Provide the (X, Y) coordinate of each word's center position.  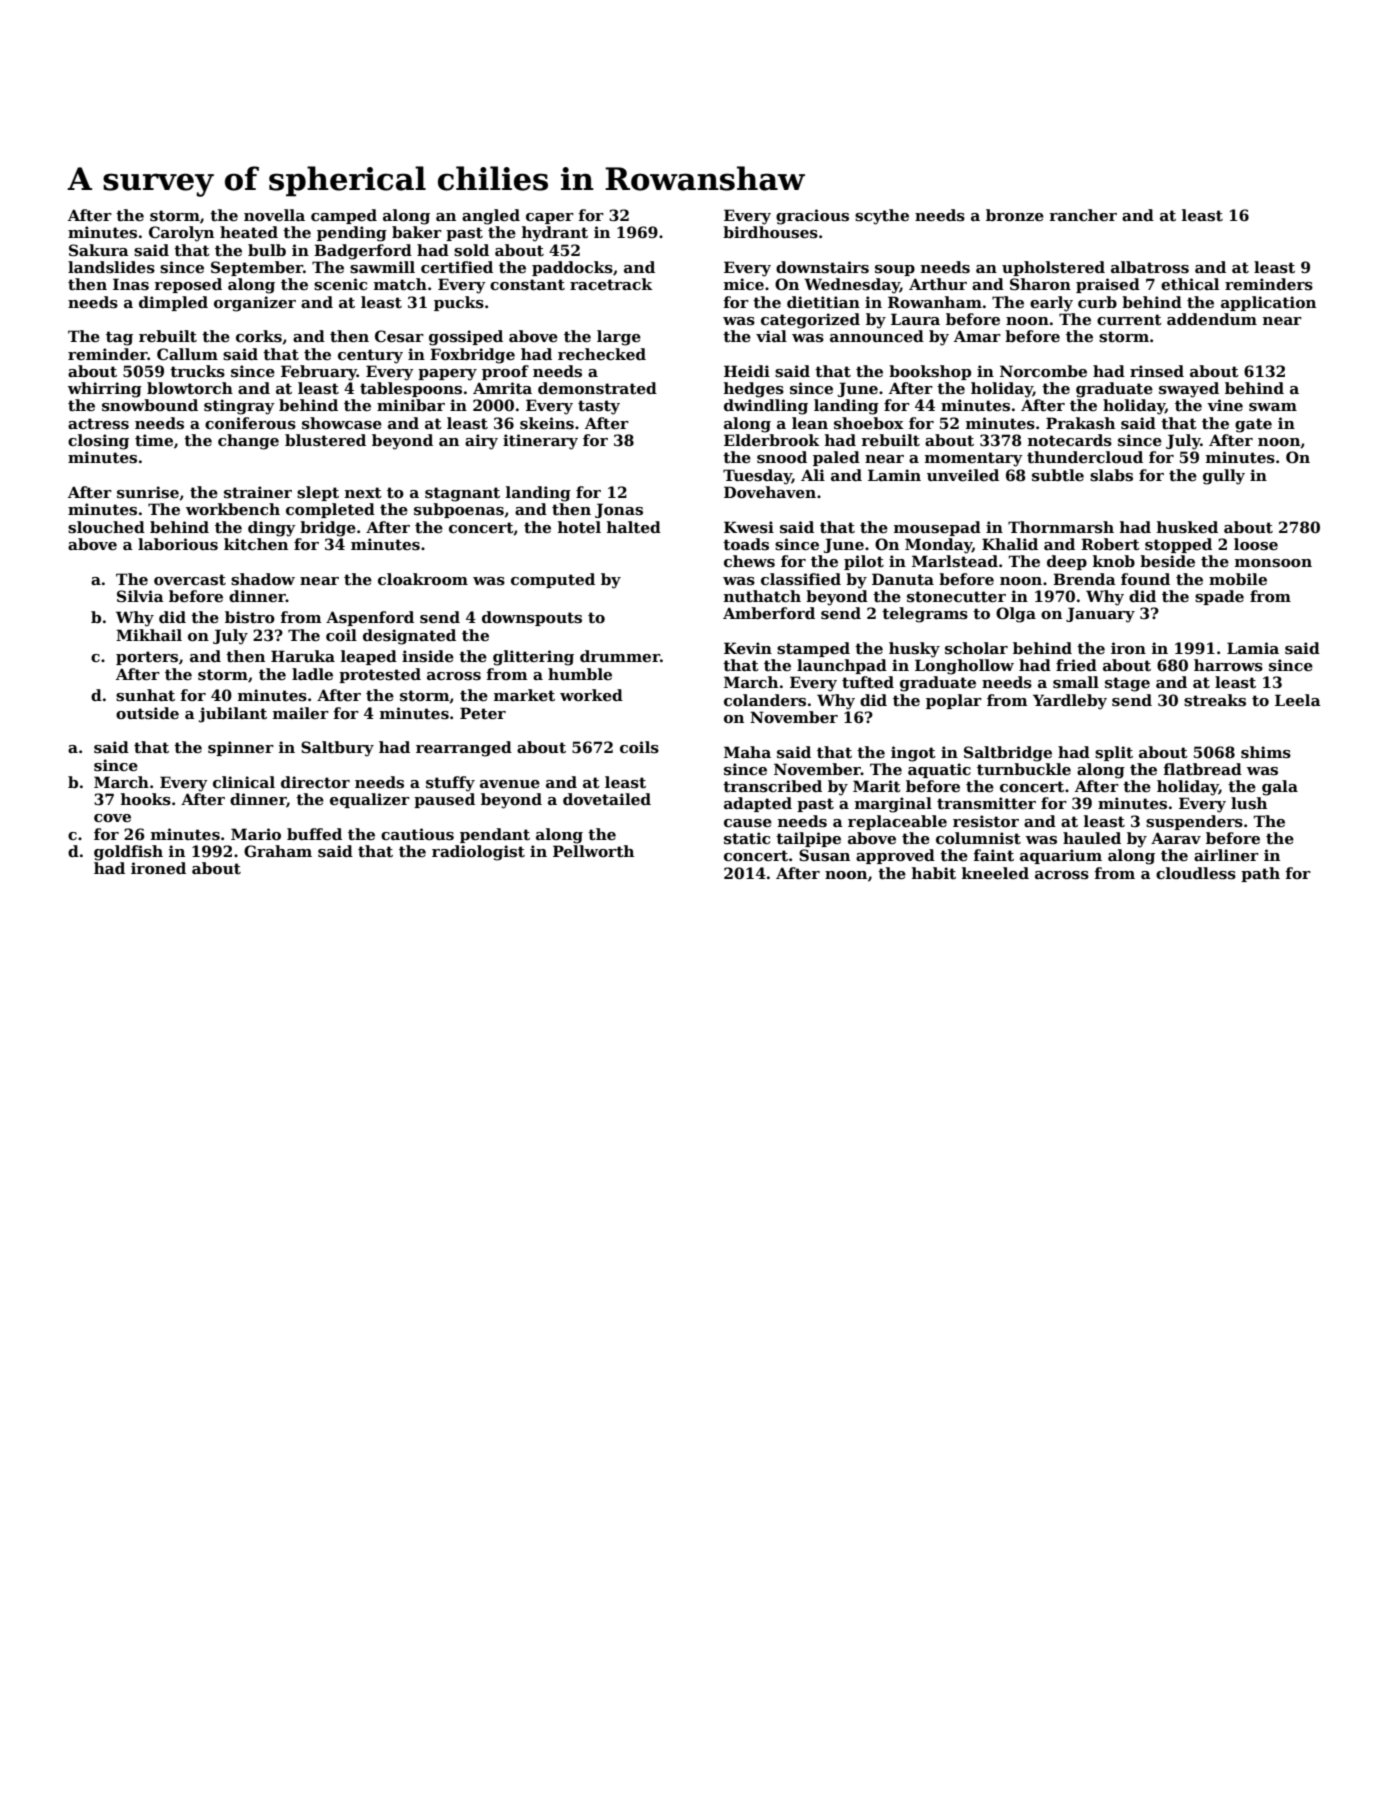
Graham (278, 851)
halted (634, 527)
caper (550, 218)
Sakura (99, 250)
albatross (1150, 267)
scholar (976, 648)
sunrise (148, 492)
